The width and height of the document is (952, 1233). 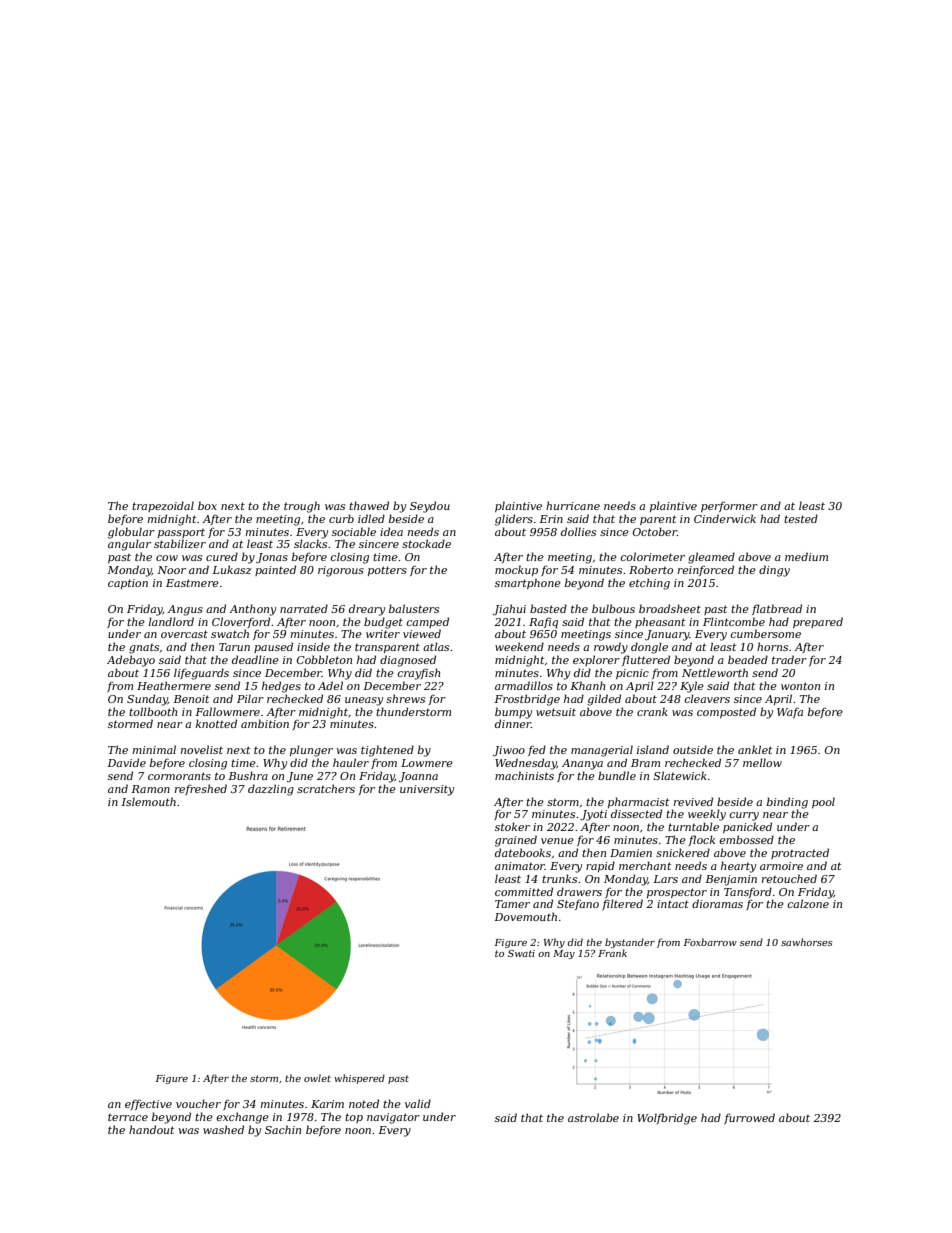 I want to click on venue, so click(x=557, y=841).
